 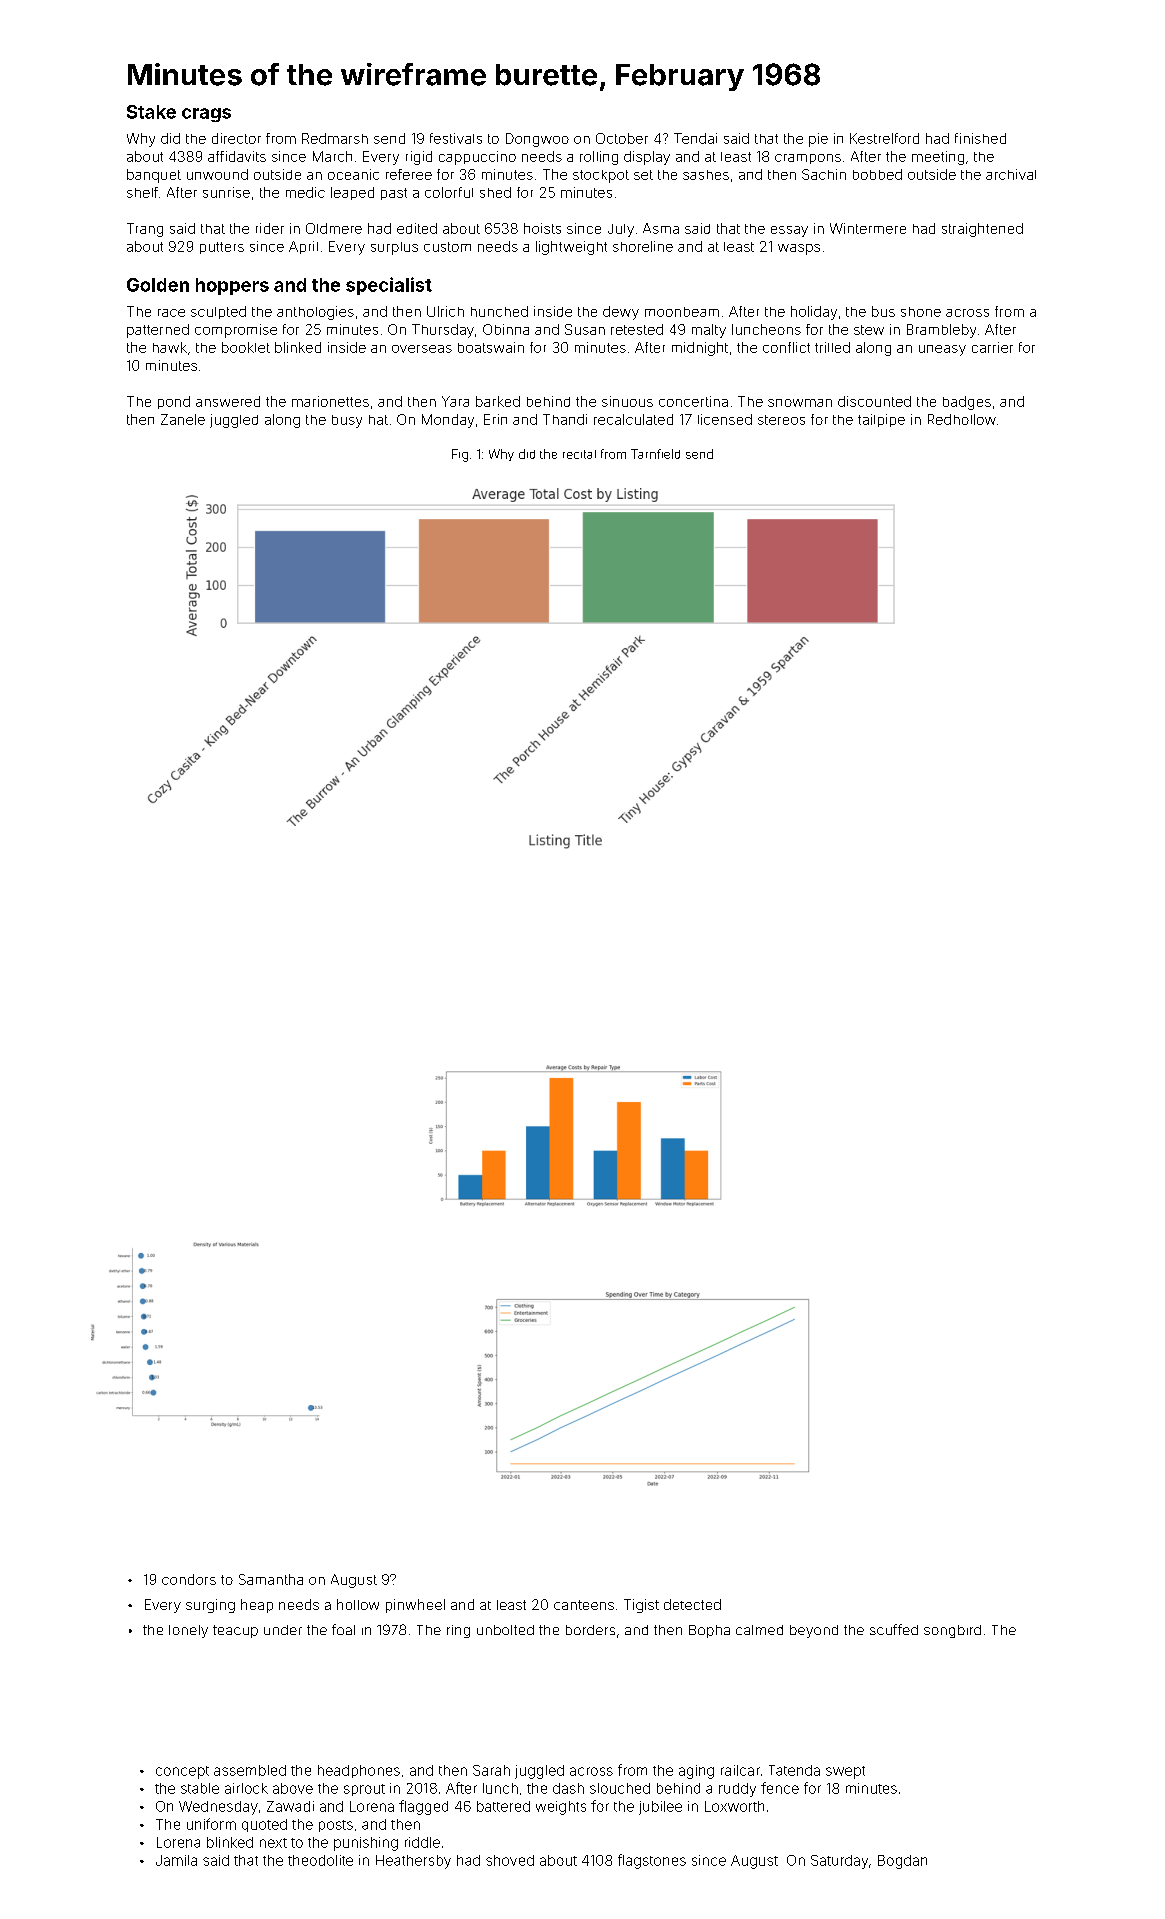 What do you see at coordinates (537, 140) in the document?
I see `Dongwoo` at bounding box center [537, 140].
